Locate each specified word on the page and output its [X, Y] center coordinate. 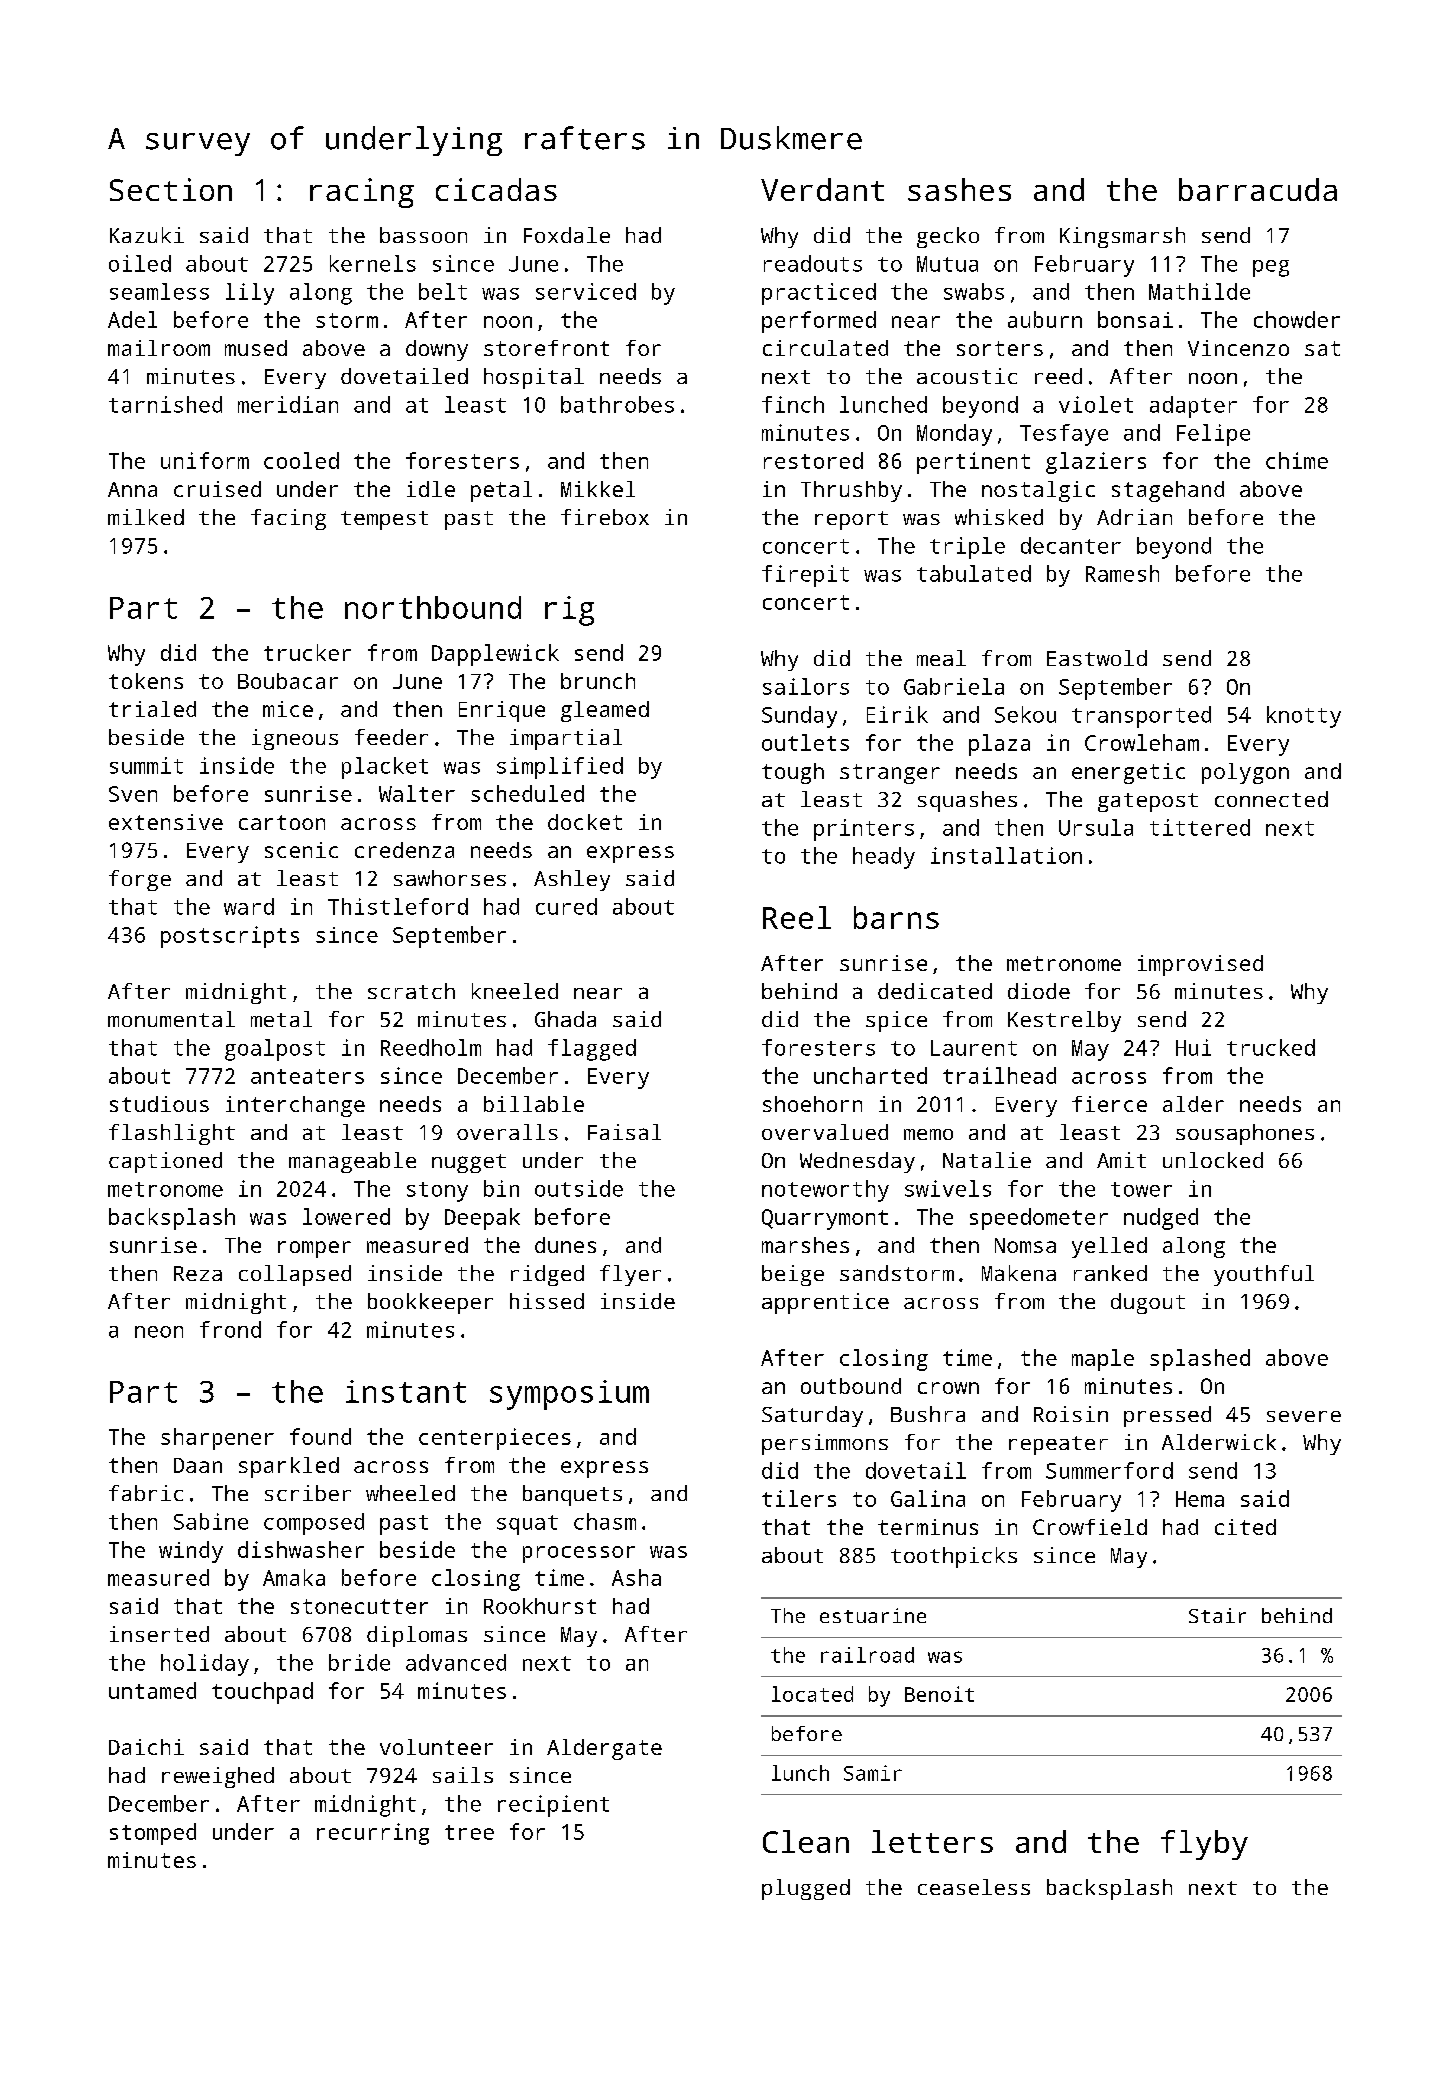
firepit [805, 576]
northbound [433, 607]
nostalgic [1038, 491]
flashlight [172, 1134]
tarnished [165, 404]
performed [819, 322]
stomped [153, 1834]
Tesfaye [1064, 435]
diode [1039, 991]
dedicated [935, 991]
